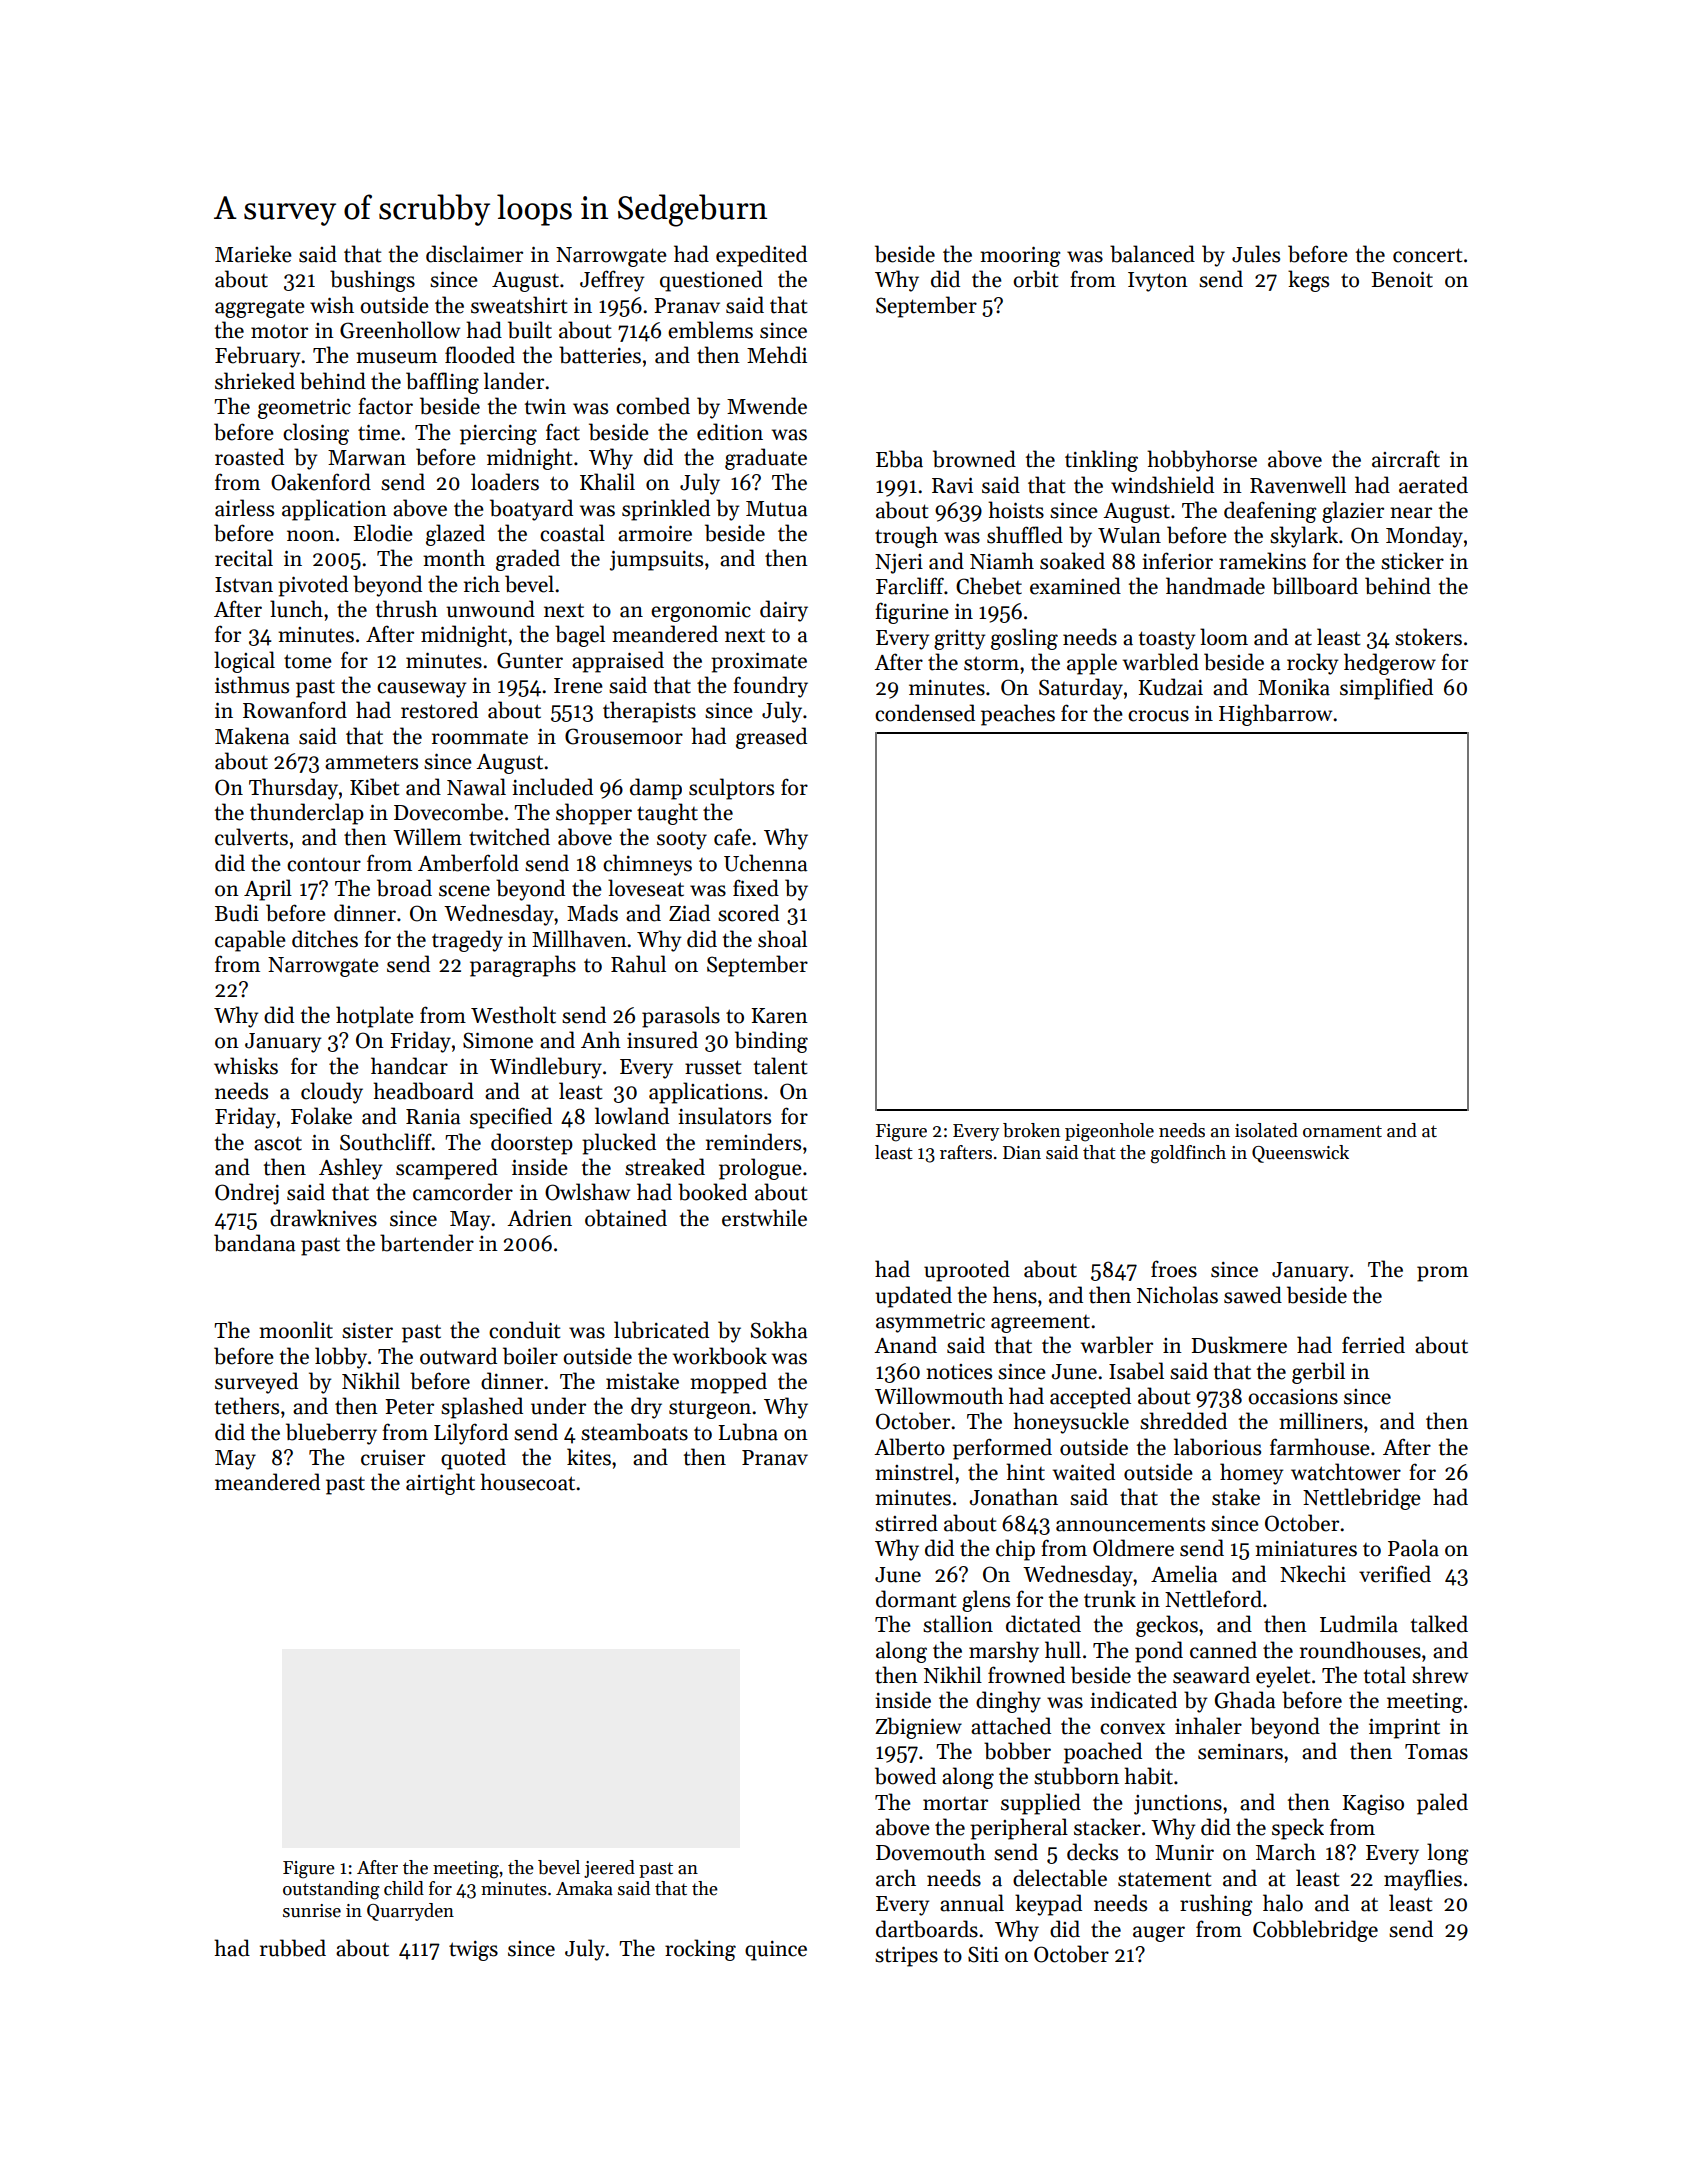  Describe the element at coordinates (1373, 1345) in the document. I see `ferried` at that location.
